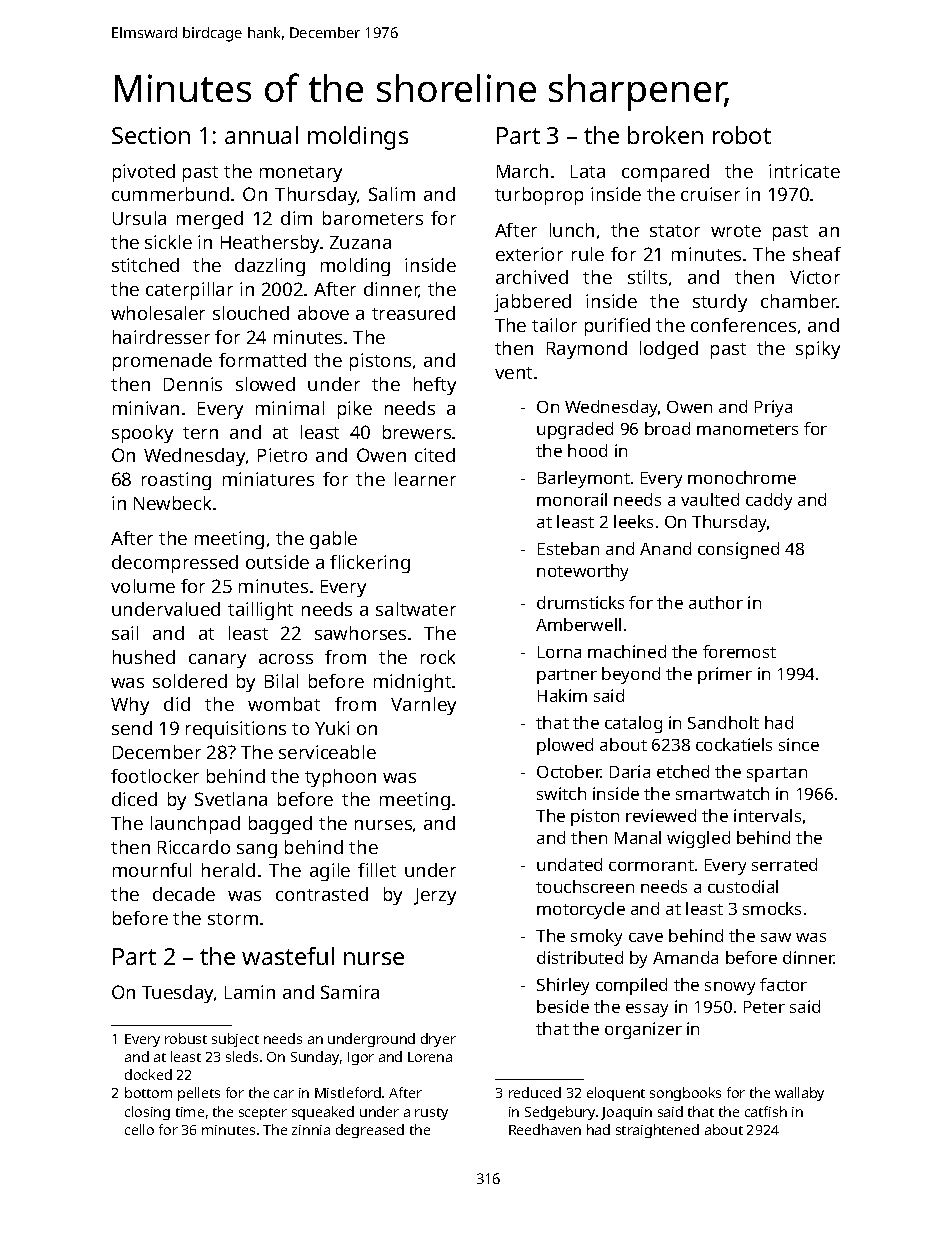 This document has height=1233, width=952. Describe the element at coordinates (139, 1129) in the document. I see `cello` at that location.
